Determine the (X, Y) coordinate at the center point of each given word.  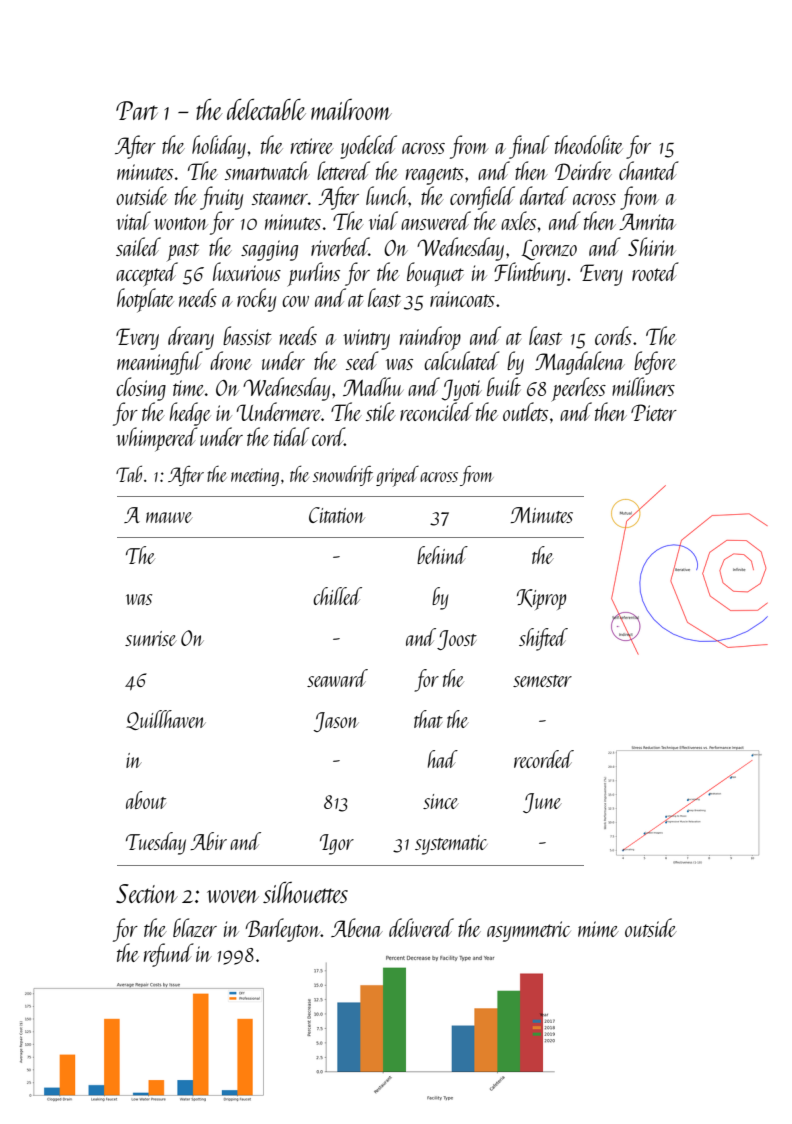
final (529, 147)
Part (137, 110)
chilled (337, 596)
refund (169, 955)
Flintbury (530, 274)
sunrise (151, 638)
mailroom (351, 109)
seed (362, 360)
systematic (451, 845)
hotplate (145, 300)
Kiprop (541, 599)
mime (598, 929)
